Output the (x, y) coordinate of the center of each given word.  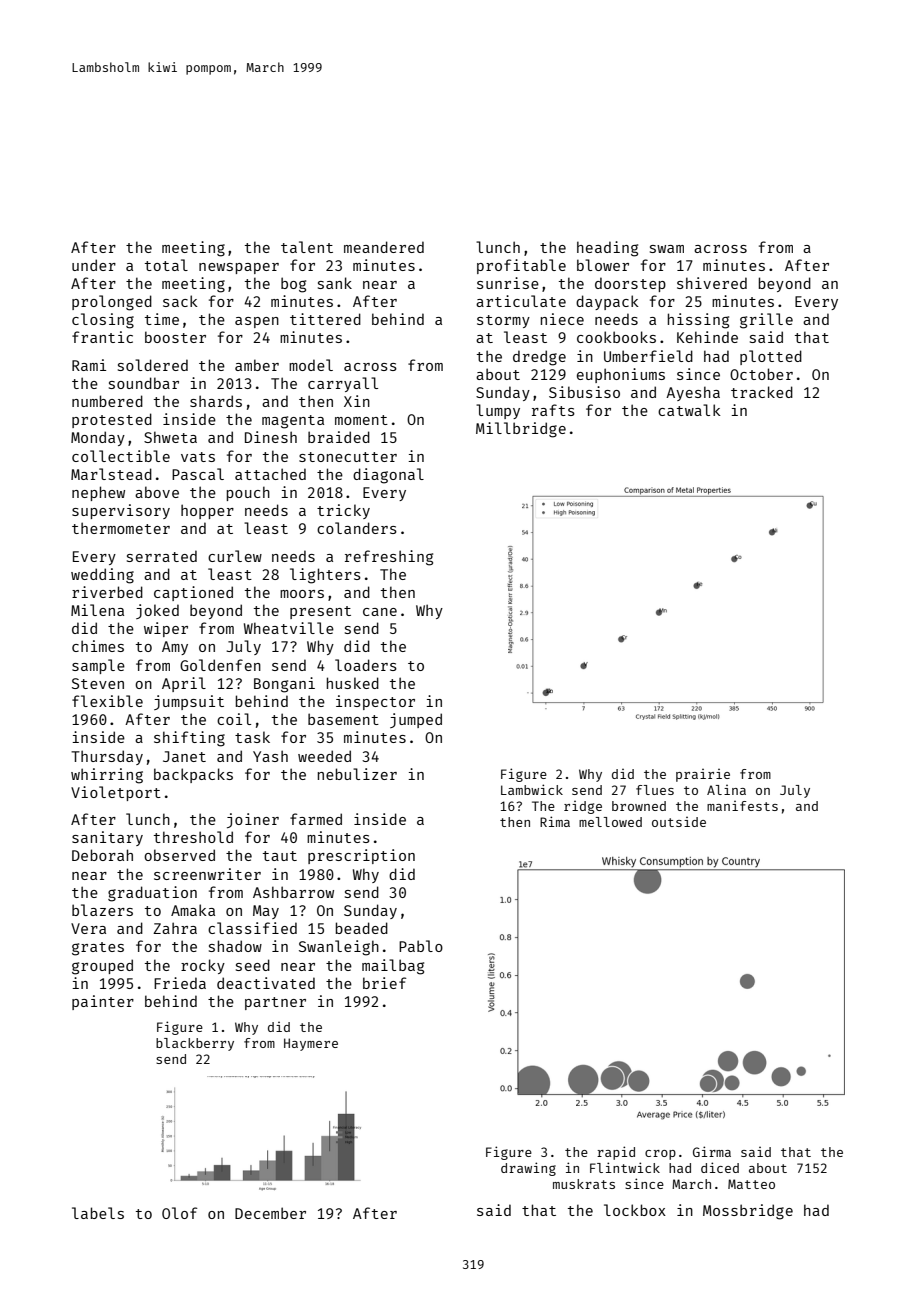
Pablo (421, 946)
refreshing (389, 558)
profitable (521, 266)
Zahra (175, 928)
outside (679, 822)
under (94, 265)
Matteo (751, 1184)
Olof (179, 1213)
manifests (742, 806)
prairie (703, 775)
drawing (528, 1169)
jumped (416, 720)
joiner (253, 820)
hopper (207, 511)
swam (667, 249)
